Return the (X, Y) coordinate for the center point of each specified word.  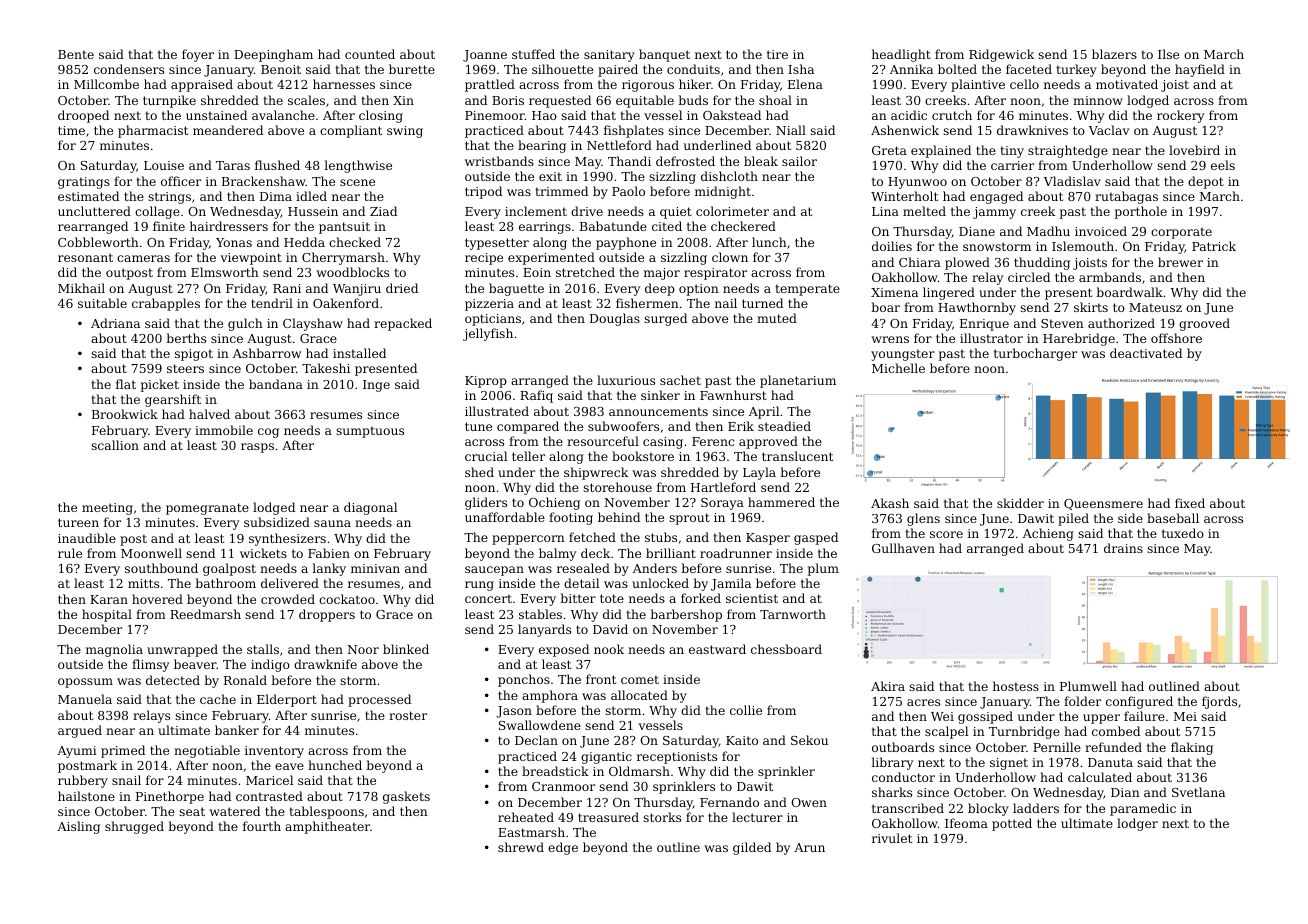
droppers (327, 615)
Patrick (1214, 246)
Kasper (768, 539)
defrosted (685, 161)
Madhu (1048, 231)
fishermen (647, 303)
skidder (1020, 503)
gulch (245, 324)
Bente (76, 54)
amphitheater (327, 827)
